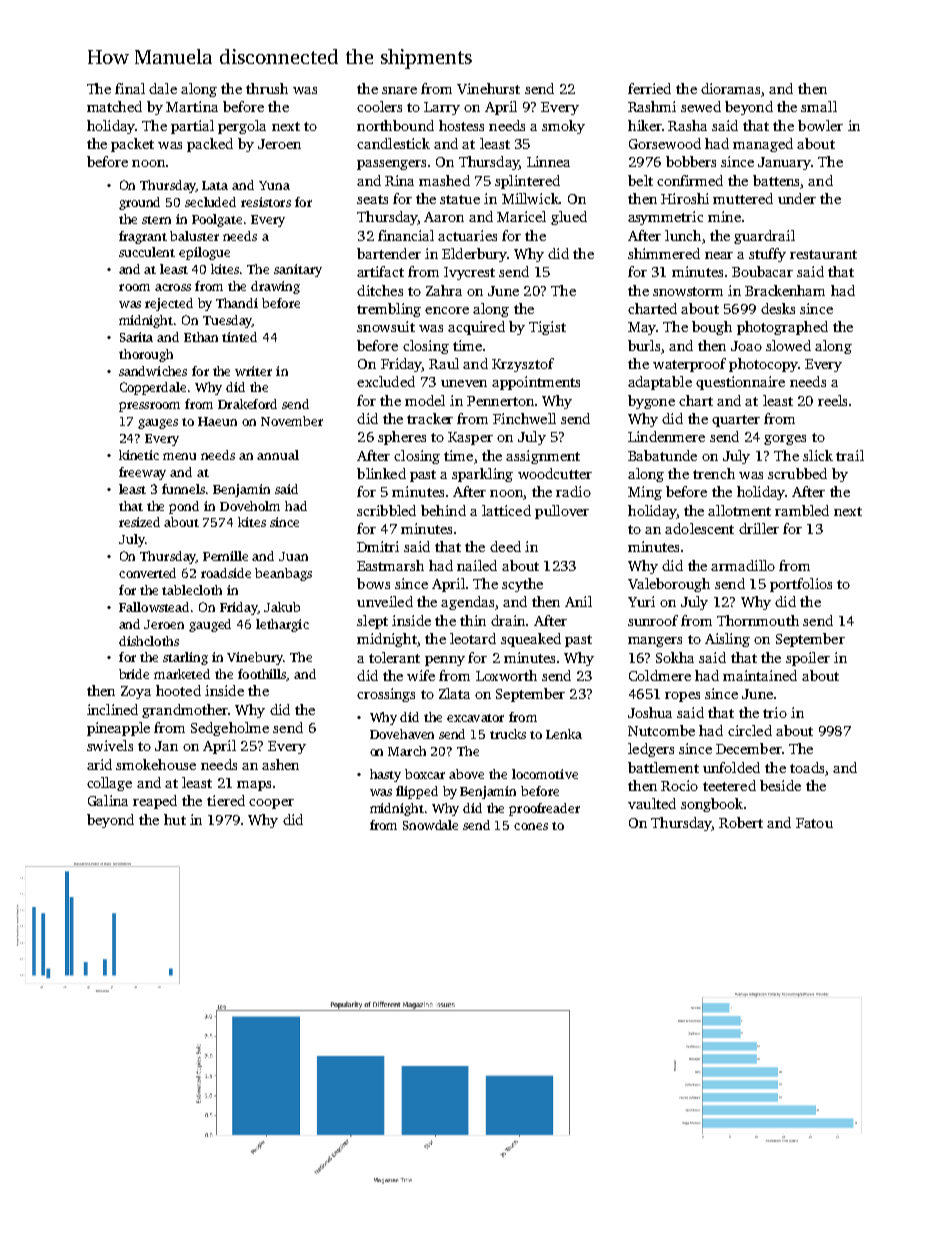  What do you see at coordinates (685, 198) in the screenshot?
I see `Hiroshi` at bounding box center [685, 198].
